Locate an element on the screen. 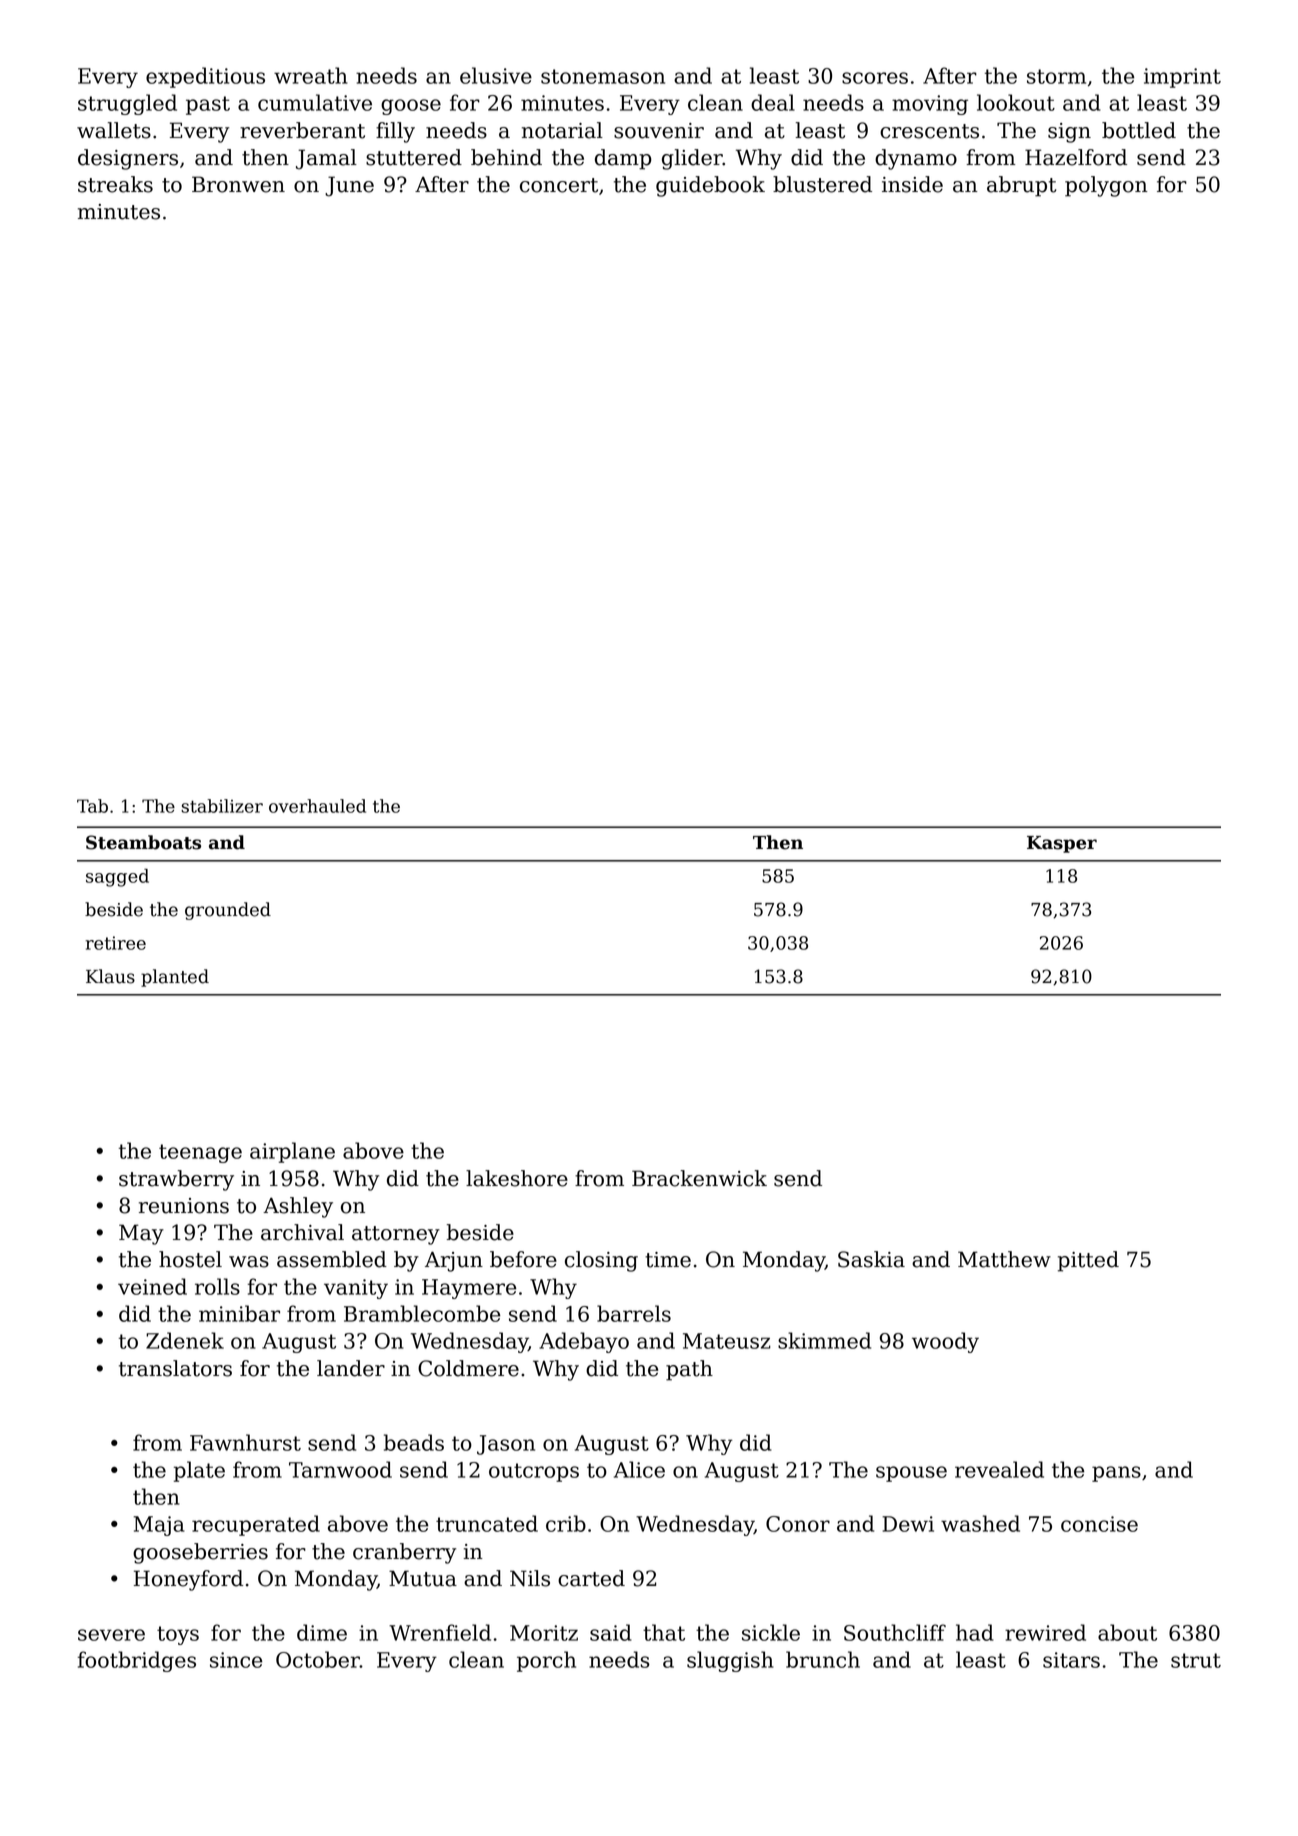 Image resolution: width=1298 pixels, height=1836 pixels. Steamboats is located at coordinates (143, 842).
